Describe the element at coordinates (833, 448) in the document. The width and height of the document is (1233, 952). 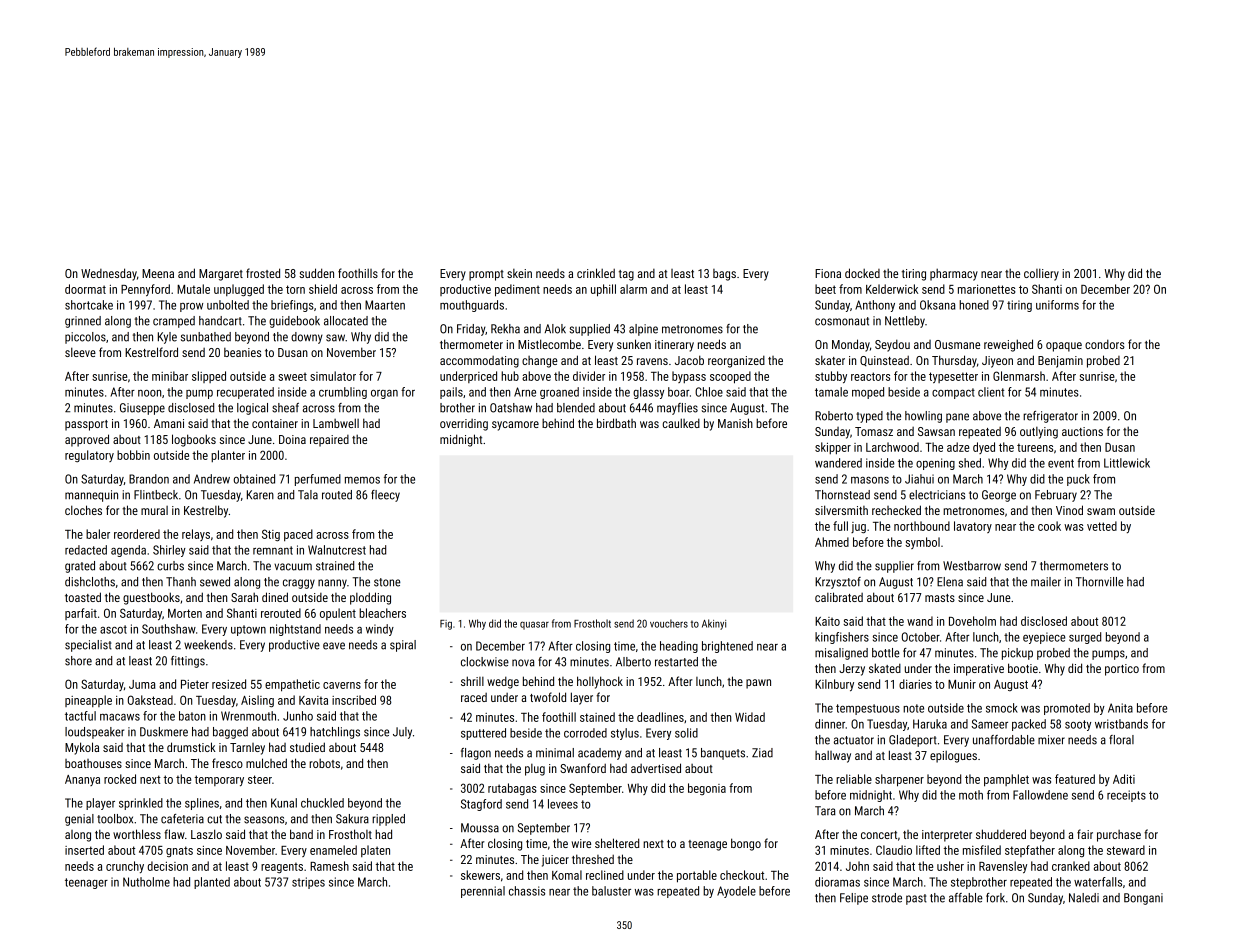
I see `skipper` at that location.
